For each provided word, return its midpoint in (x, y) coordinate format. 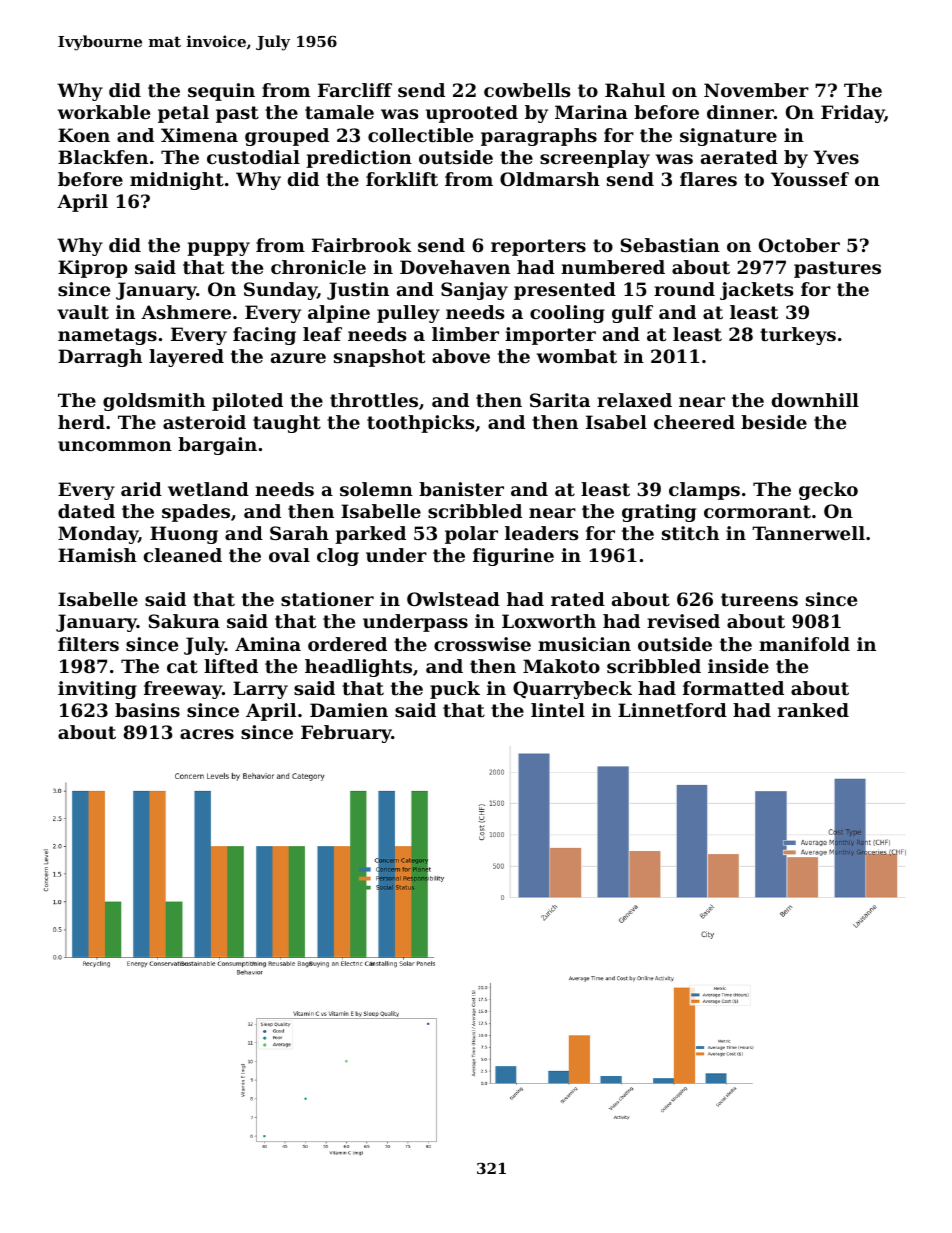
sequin (221, 92)
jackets (756, 291)
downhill (815, 400)
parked (370, 535)
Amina (268, 644)
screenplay (595, 159)
